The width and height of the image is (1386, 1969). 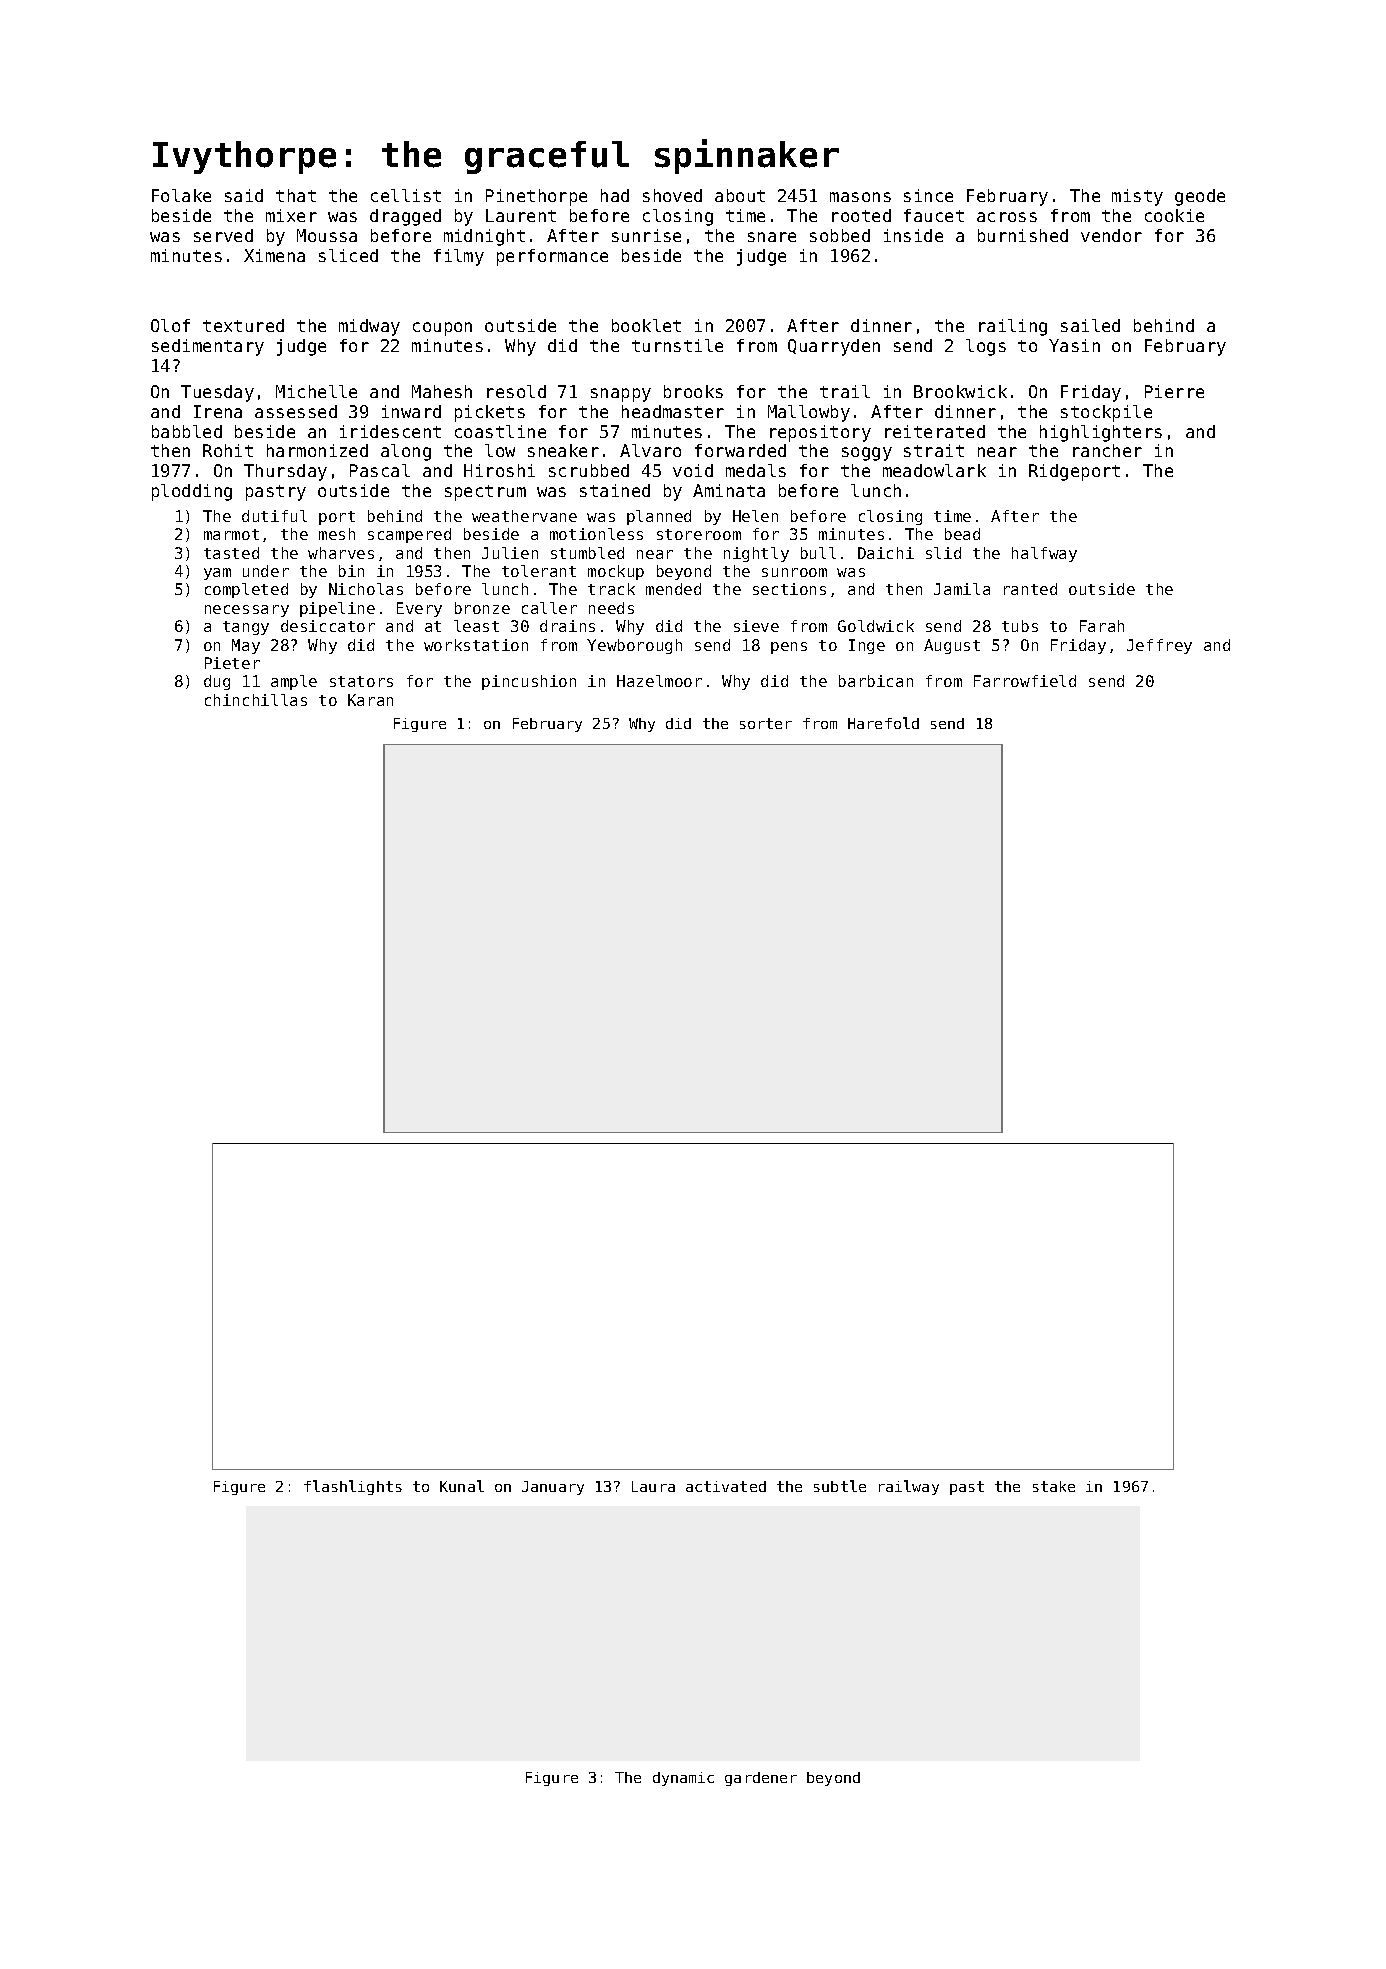 I want to click on railway, so click(x=909, y=1487).
